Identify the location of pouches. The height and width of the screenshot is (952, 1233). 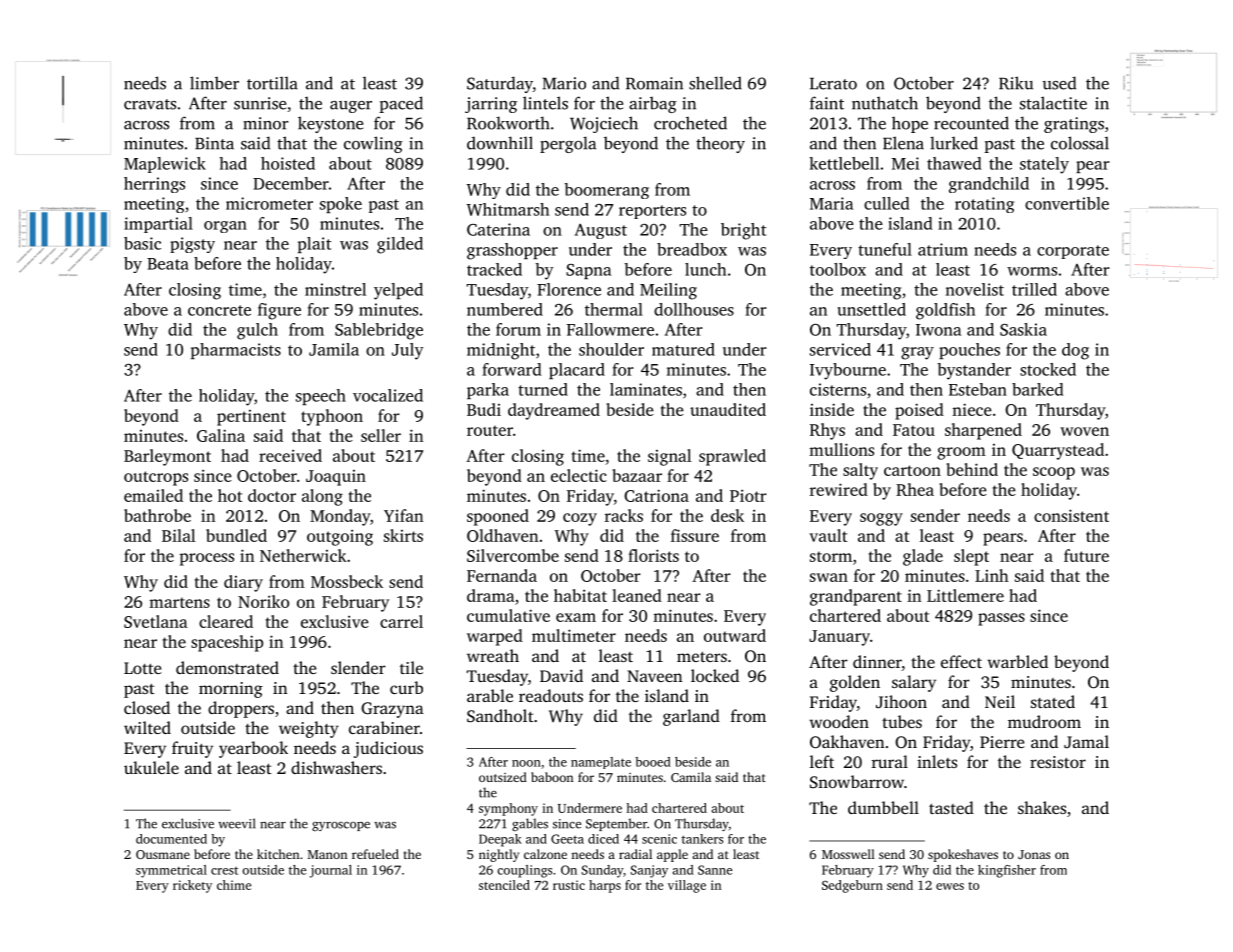
(969, 351).
